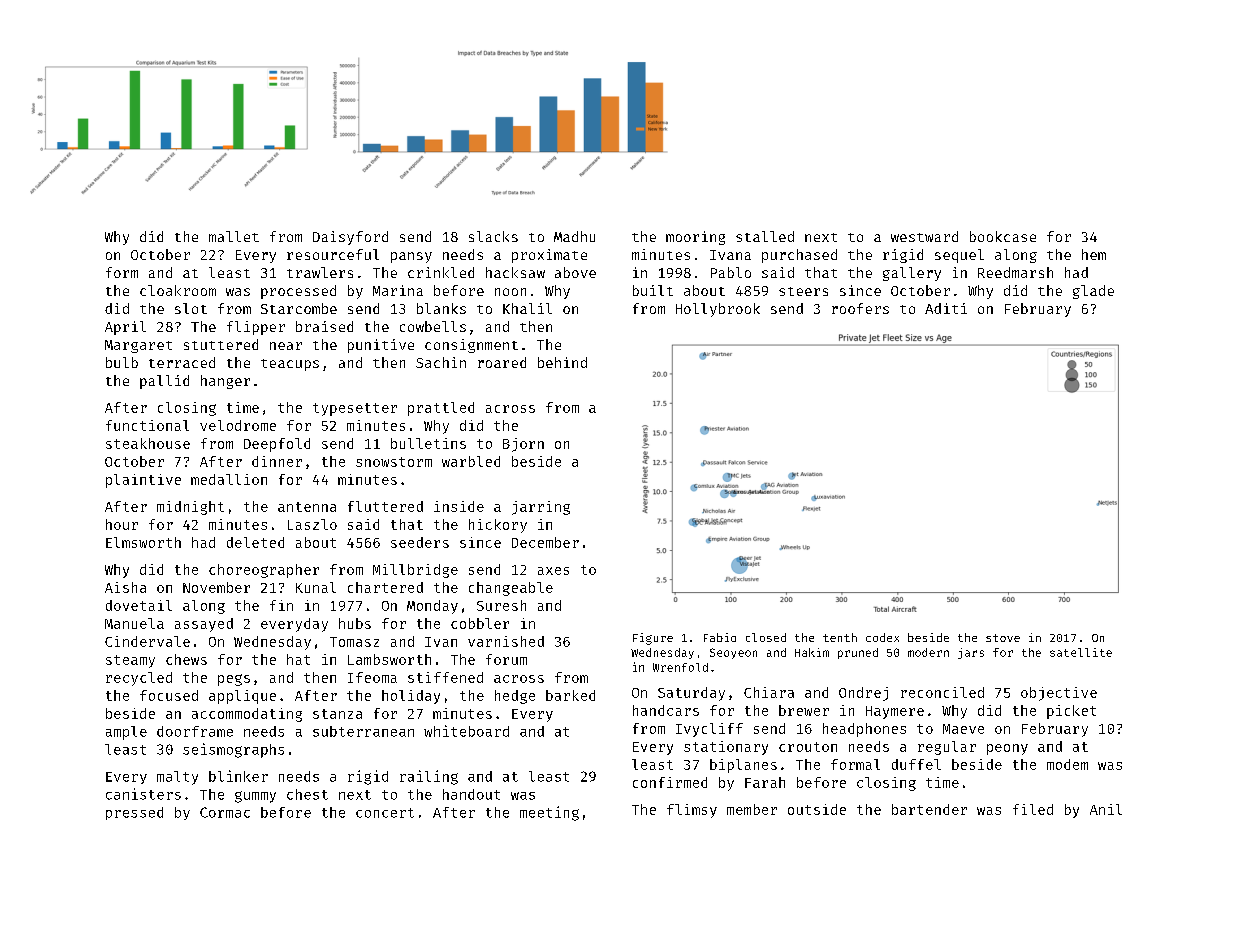 The width and height of the page is (1233, 952). I want to click on mallet, so click(234, 236).
